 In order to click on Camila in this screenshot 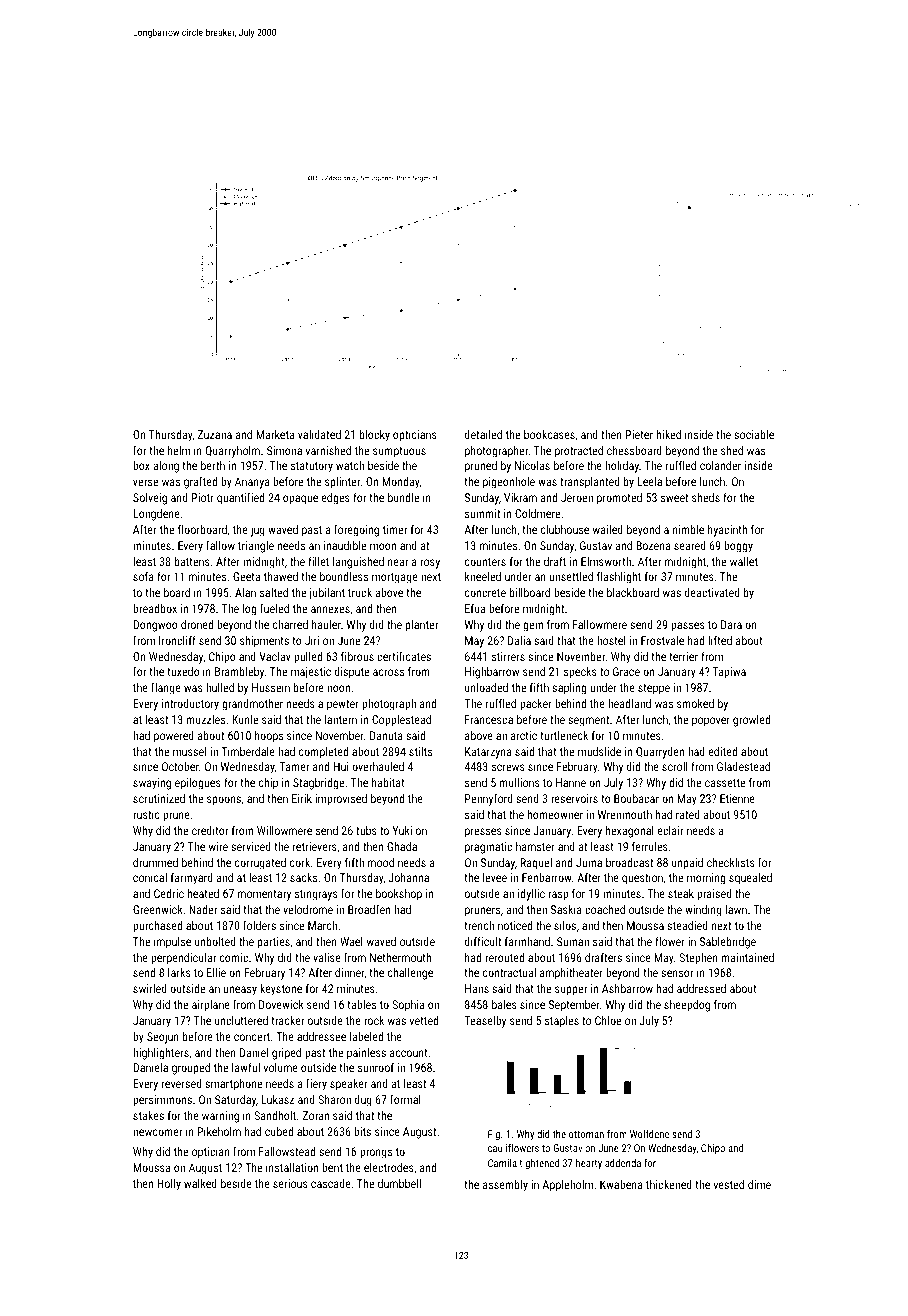, I will do `click(502, 1163)`.
